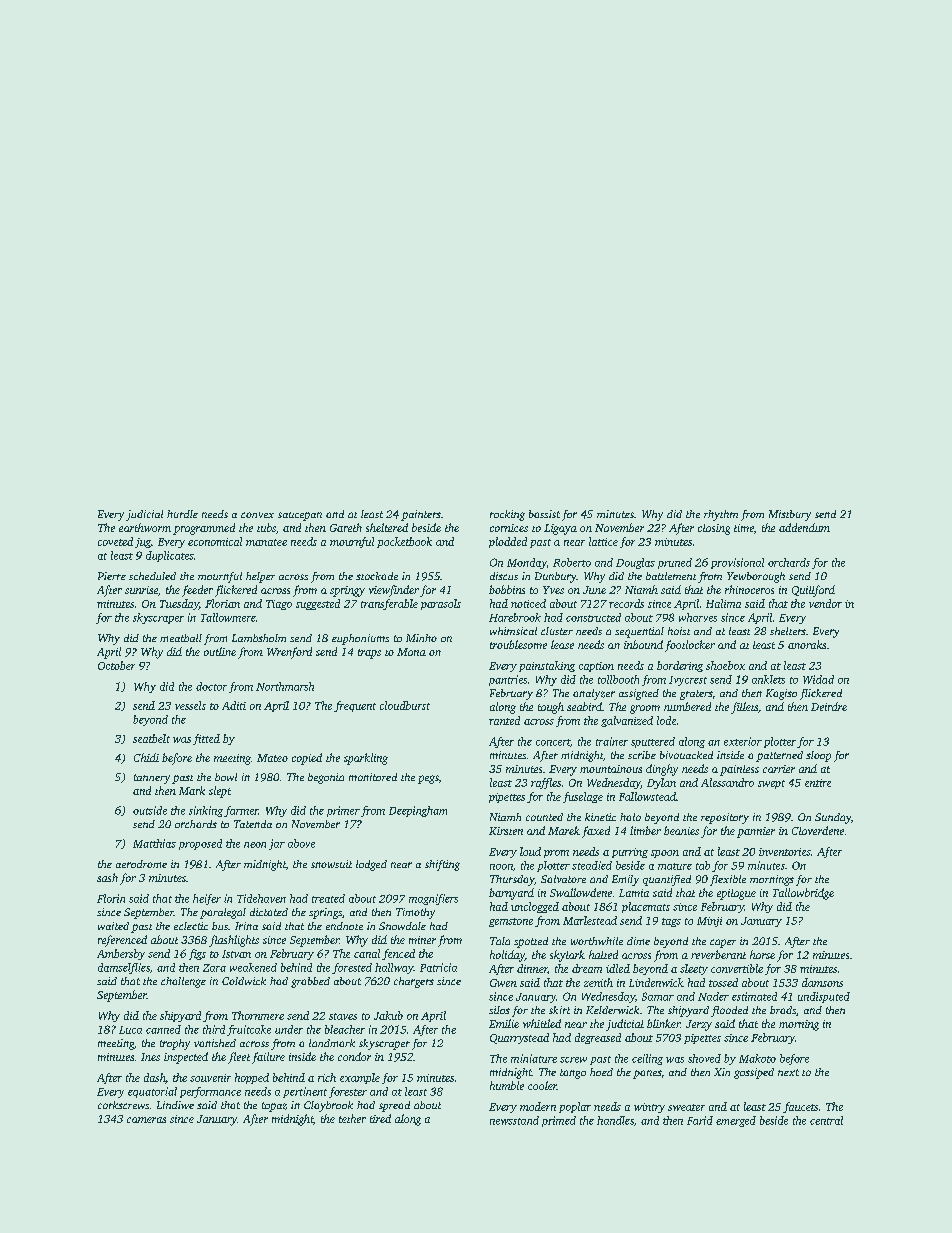 The width and height of the image is (952, 1233). I want to click on snowsuit, so click(331, 864).
